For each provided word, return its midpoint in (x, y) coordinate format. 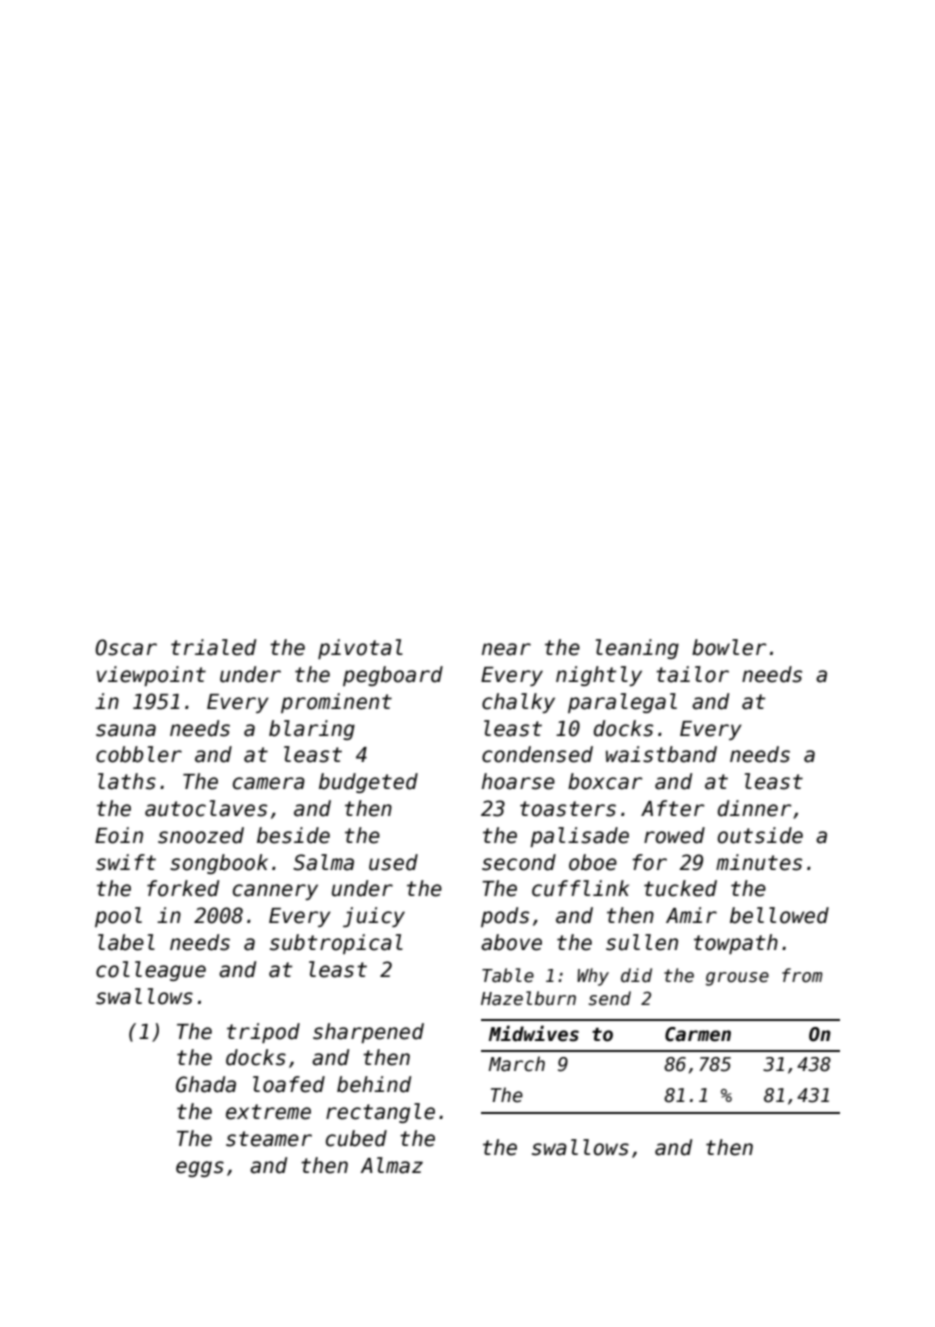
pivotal (360, 649)
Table (508, 975)
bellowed (779, 915)
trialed (213, 647)
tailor (692, 674)
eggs (200, 1169)
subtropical (336, 944)
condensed (537, 754)
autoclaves (206, 808)
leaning (637, 649)
